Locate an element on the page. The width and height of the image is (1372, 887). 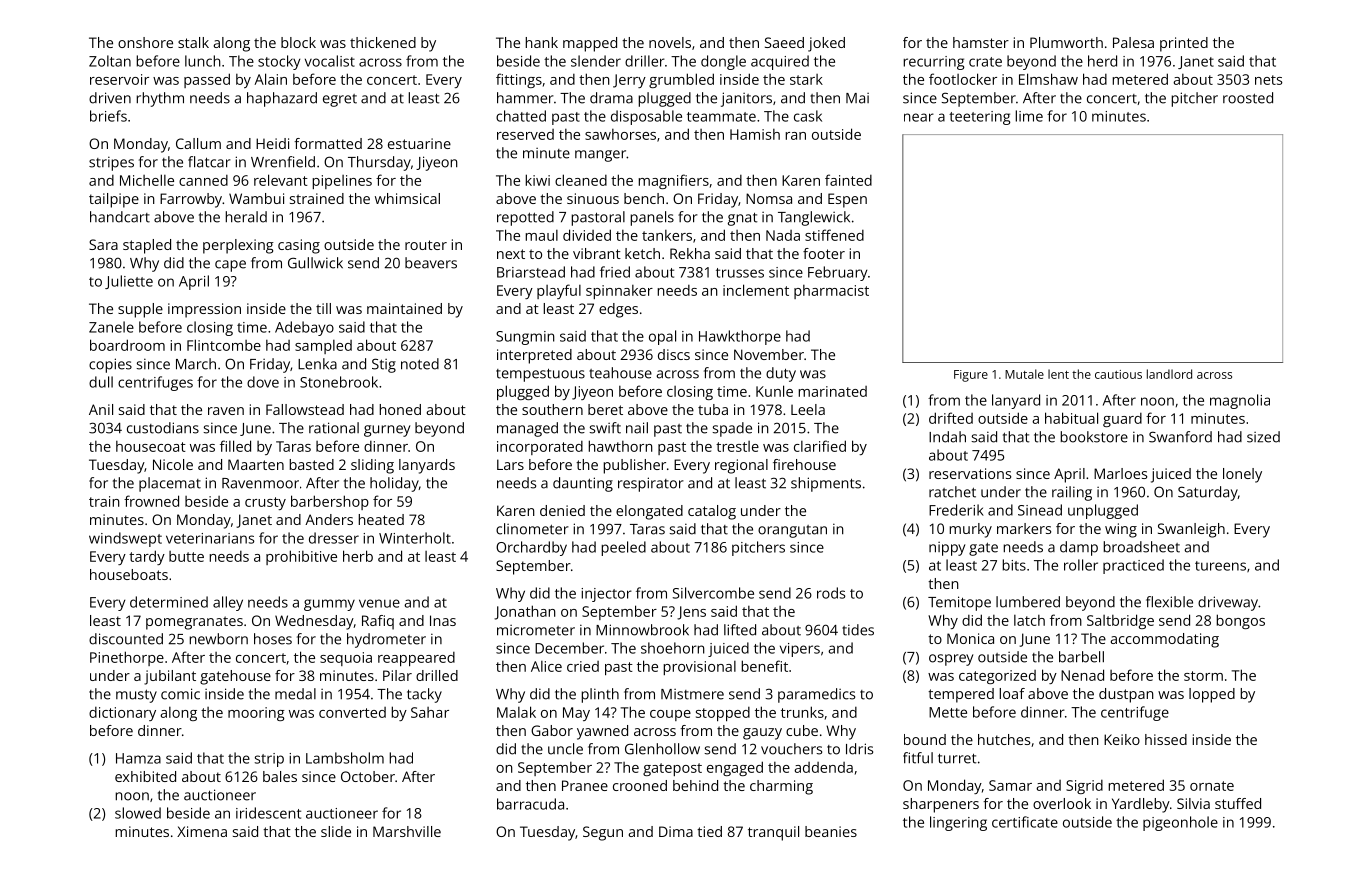
paramedics is located at coordinates (816, 695).
